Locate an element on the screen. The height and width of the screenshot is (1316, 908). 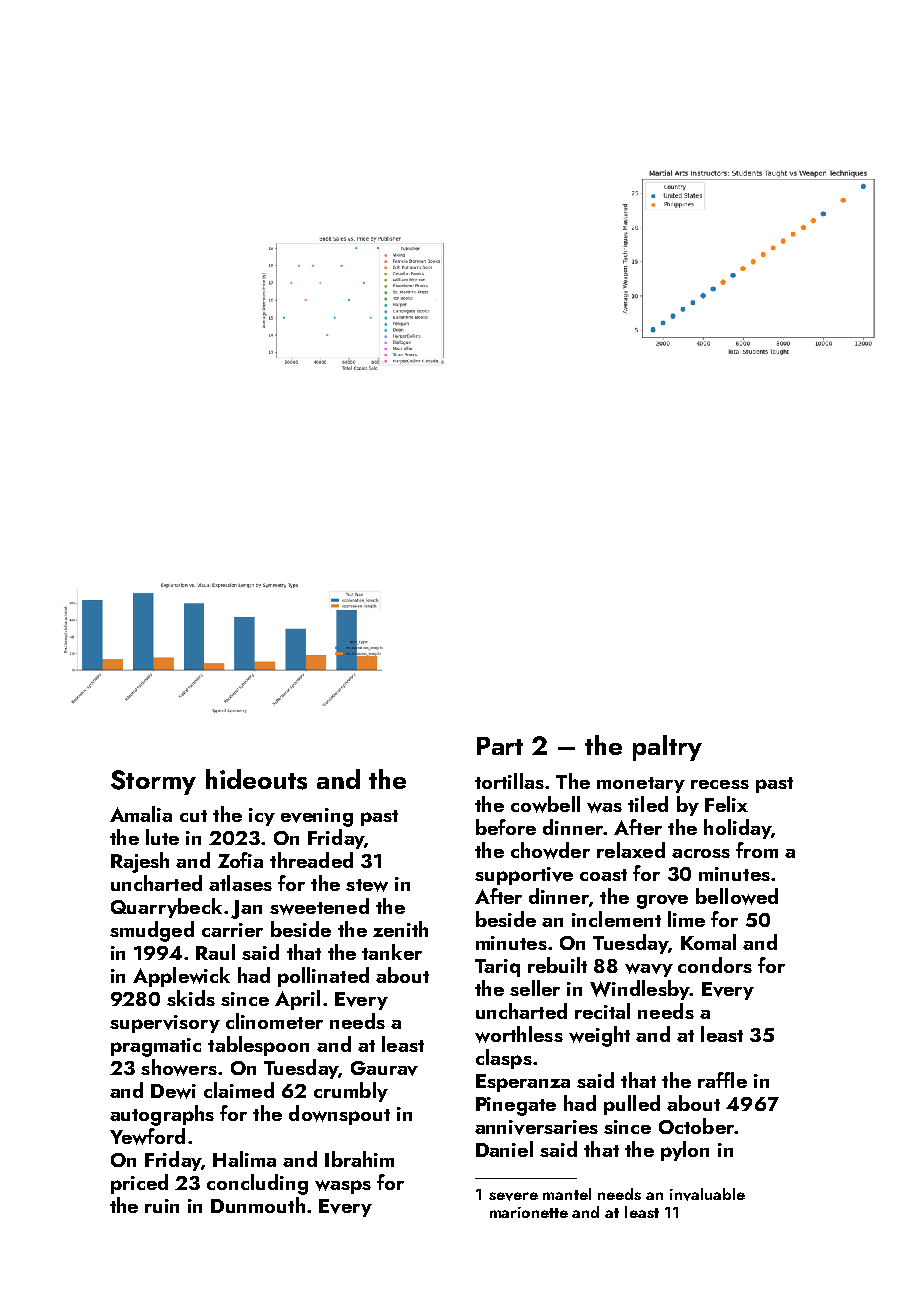
condors is located at coordinates (715, 965).
